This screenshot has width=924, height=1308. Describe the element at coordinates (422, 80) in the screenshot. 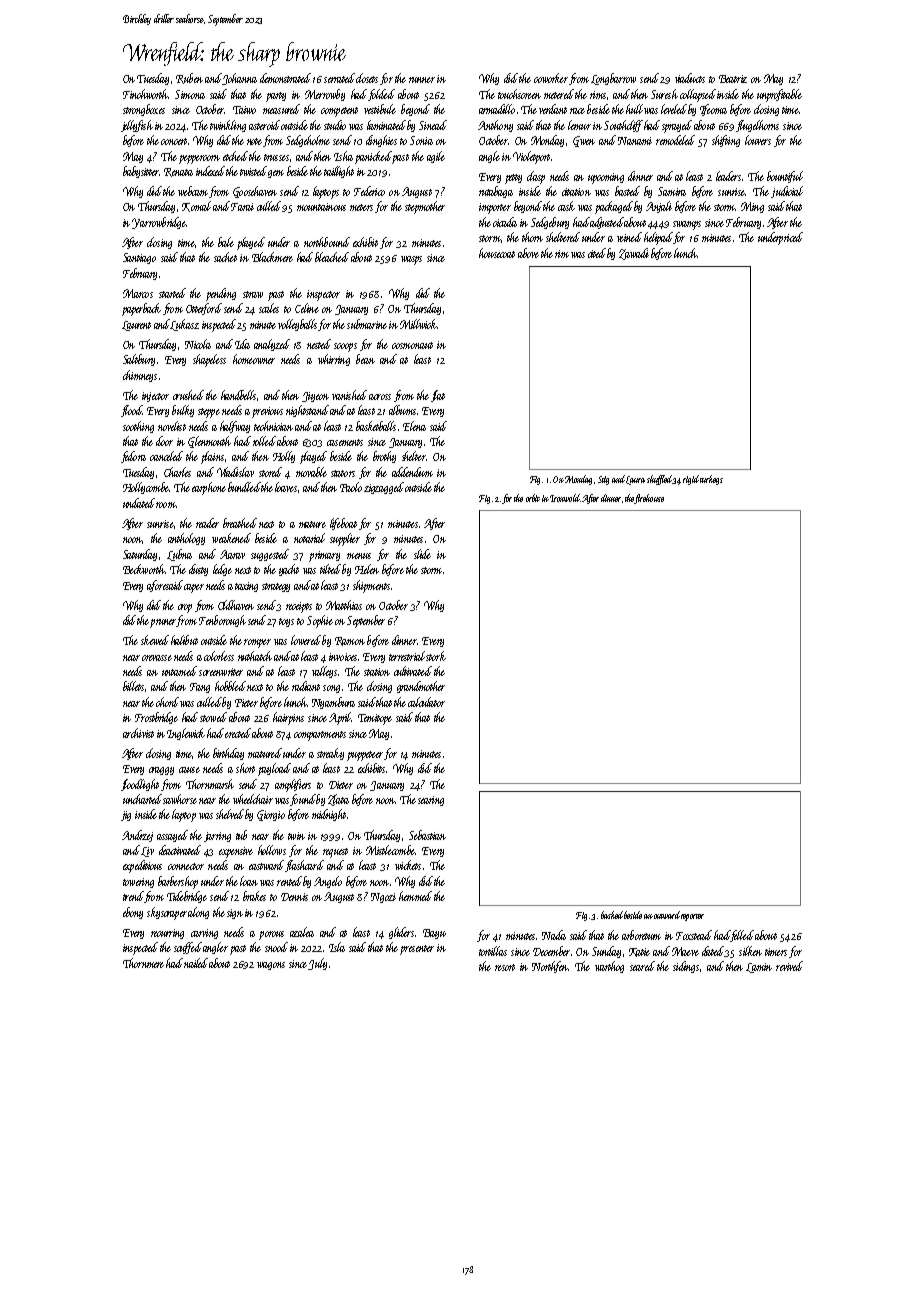

I see `runner` at that location.
